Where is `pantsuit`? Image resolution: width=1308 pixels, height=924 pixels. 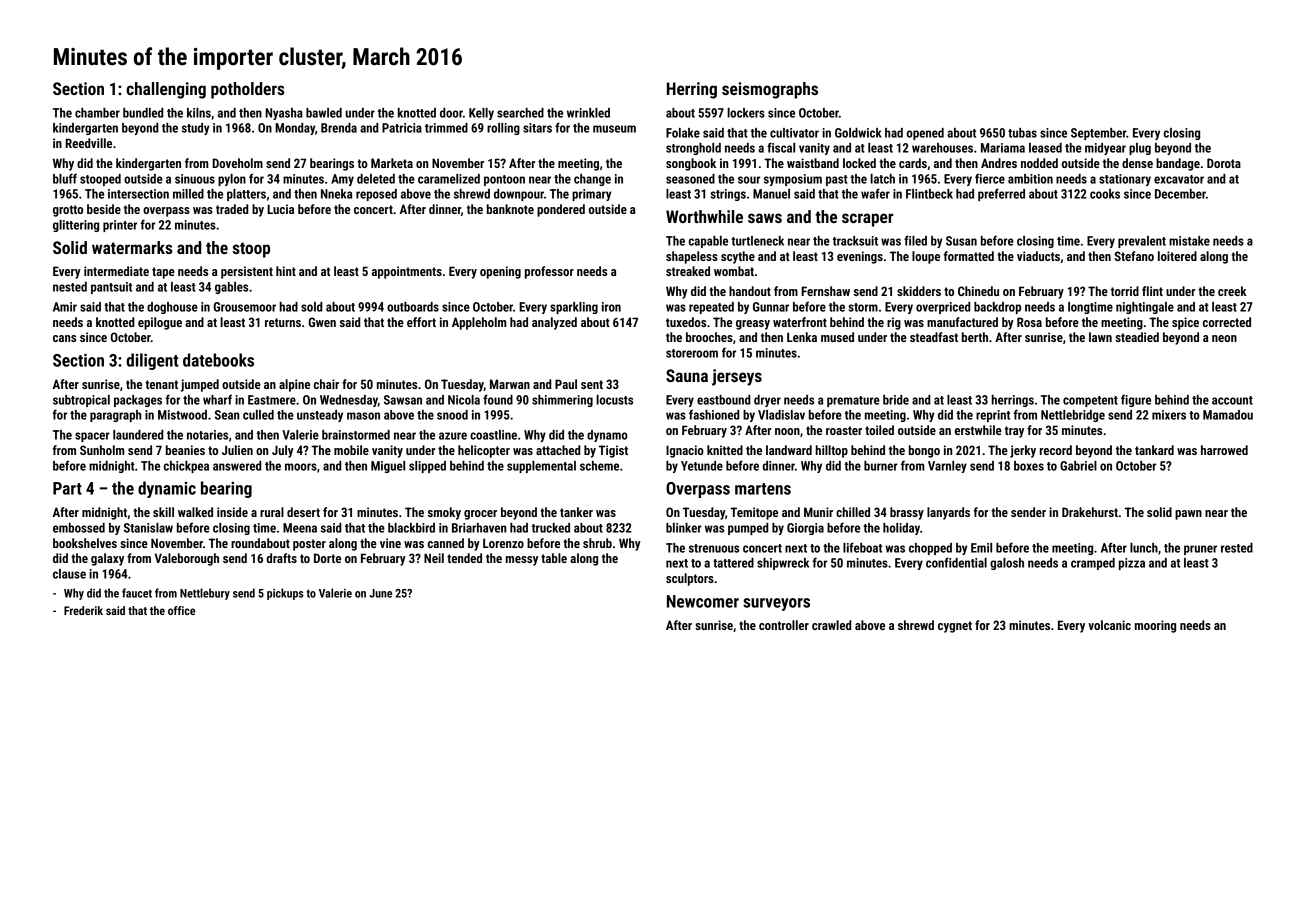 pantsuit is located at coordinates (111, 288).
